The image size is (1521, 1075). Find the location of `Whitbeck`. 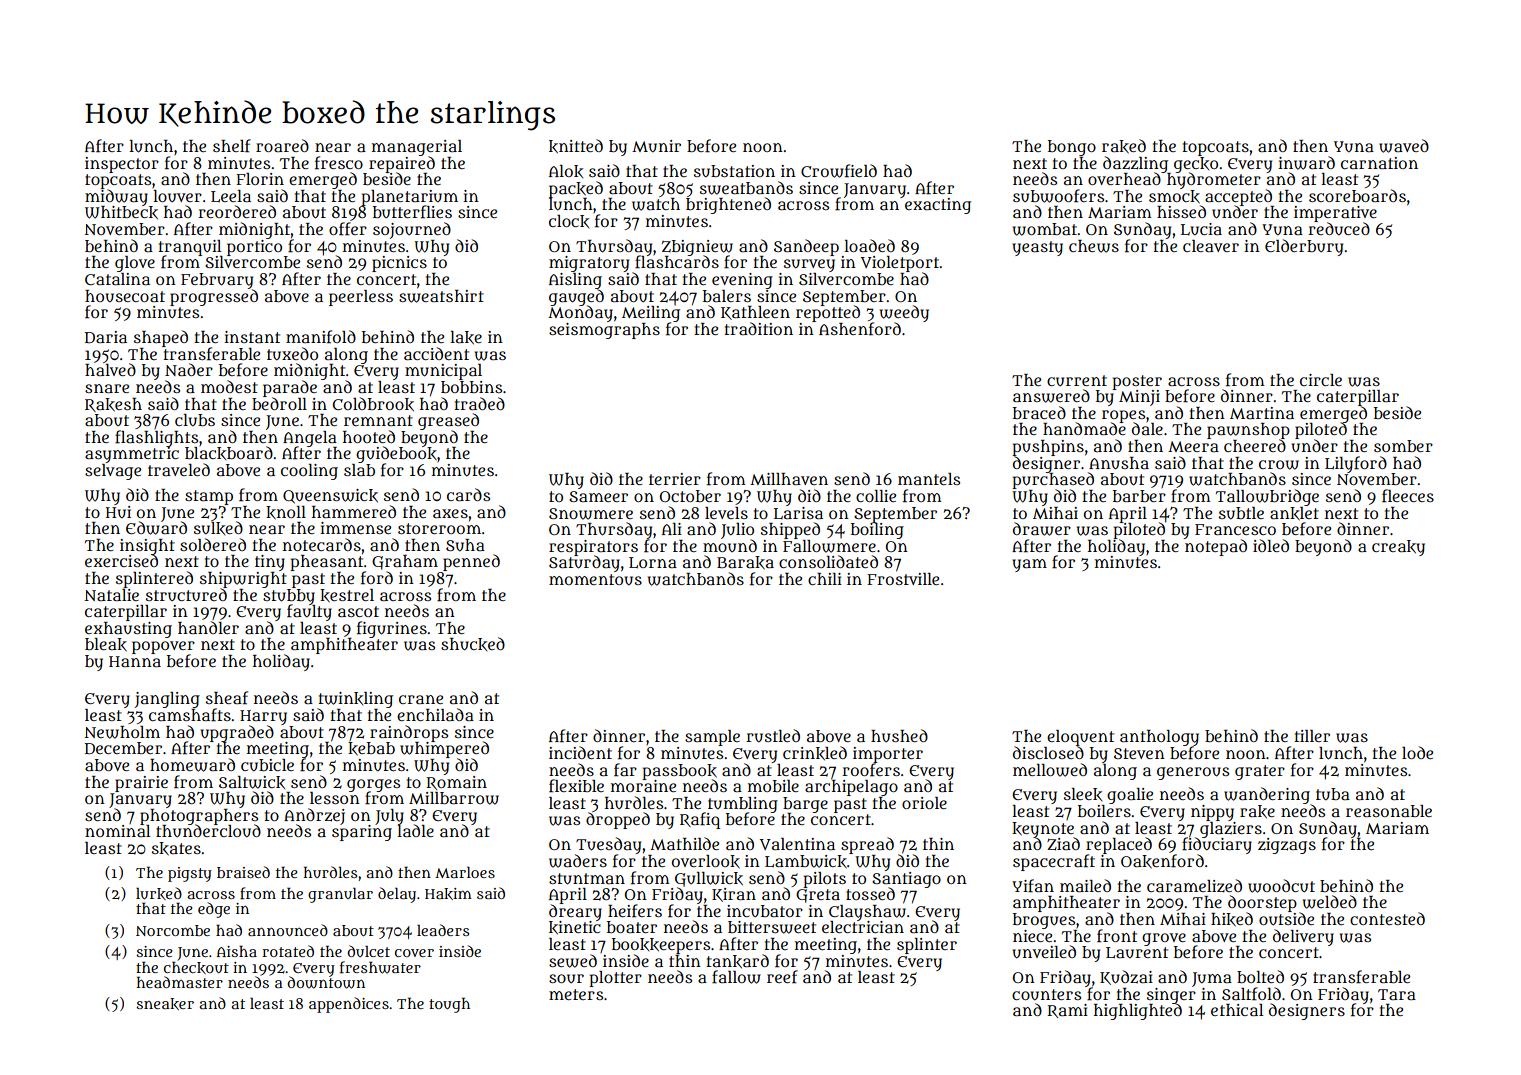

Whitbeck is located at coordinates (121, 213).
